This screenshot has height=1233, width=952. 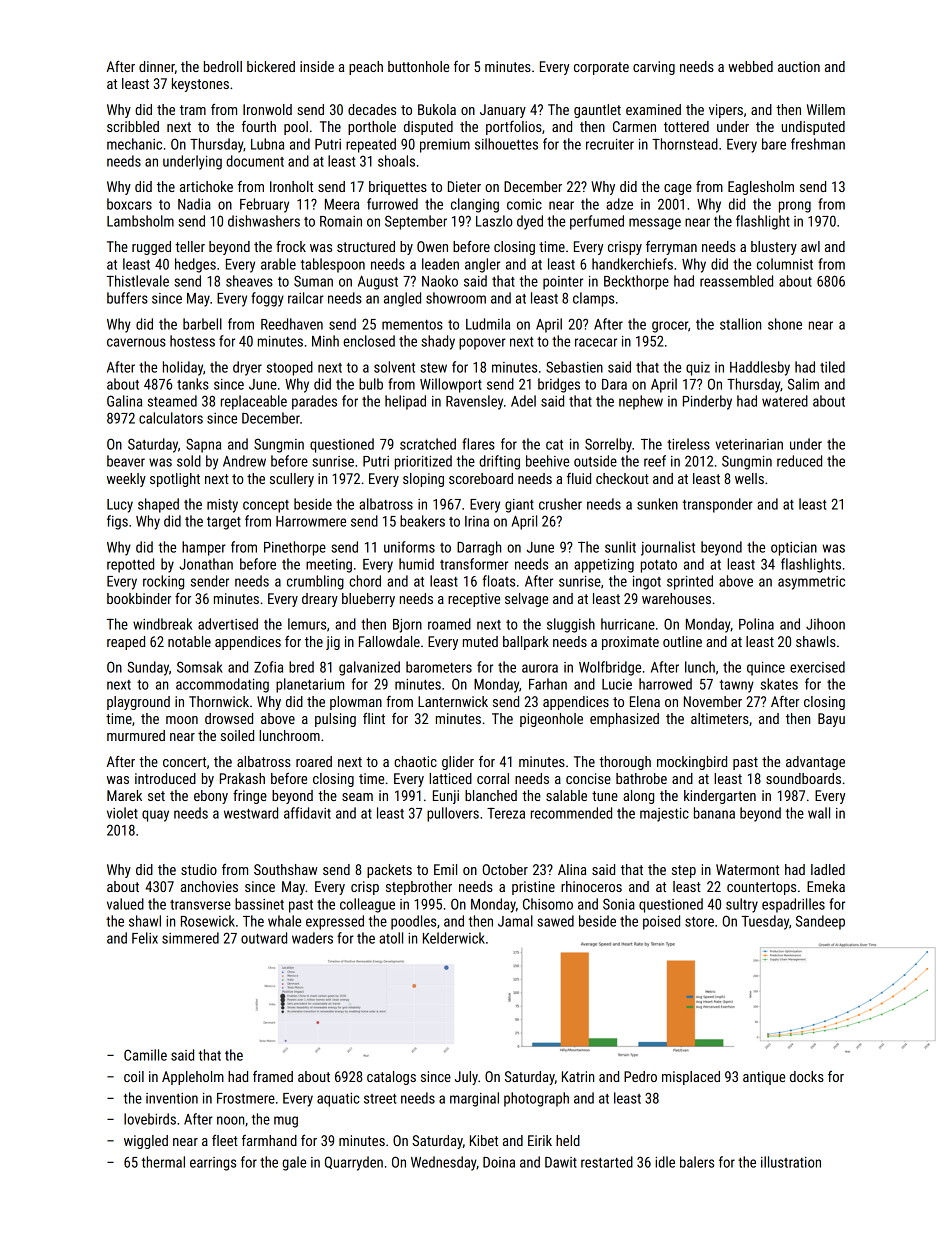 What do you see at coordinates (766, 669) in the screenshot?
I see `quince` at bounding box center [766, 669].
